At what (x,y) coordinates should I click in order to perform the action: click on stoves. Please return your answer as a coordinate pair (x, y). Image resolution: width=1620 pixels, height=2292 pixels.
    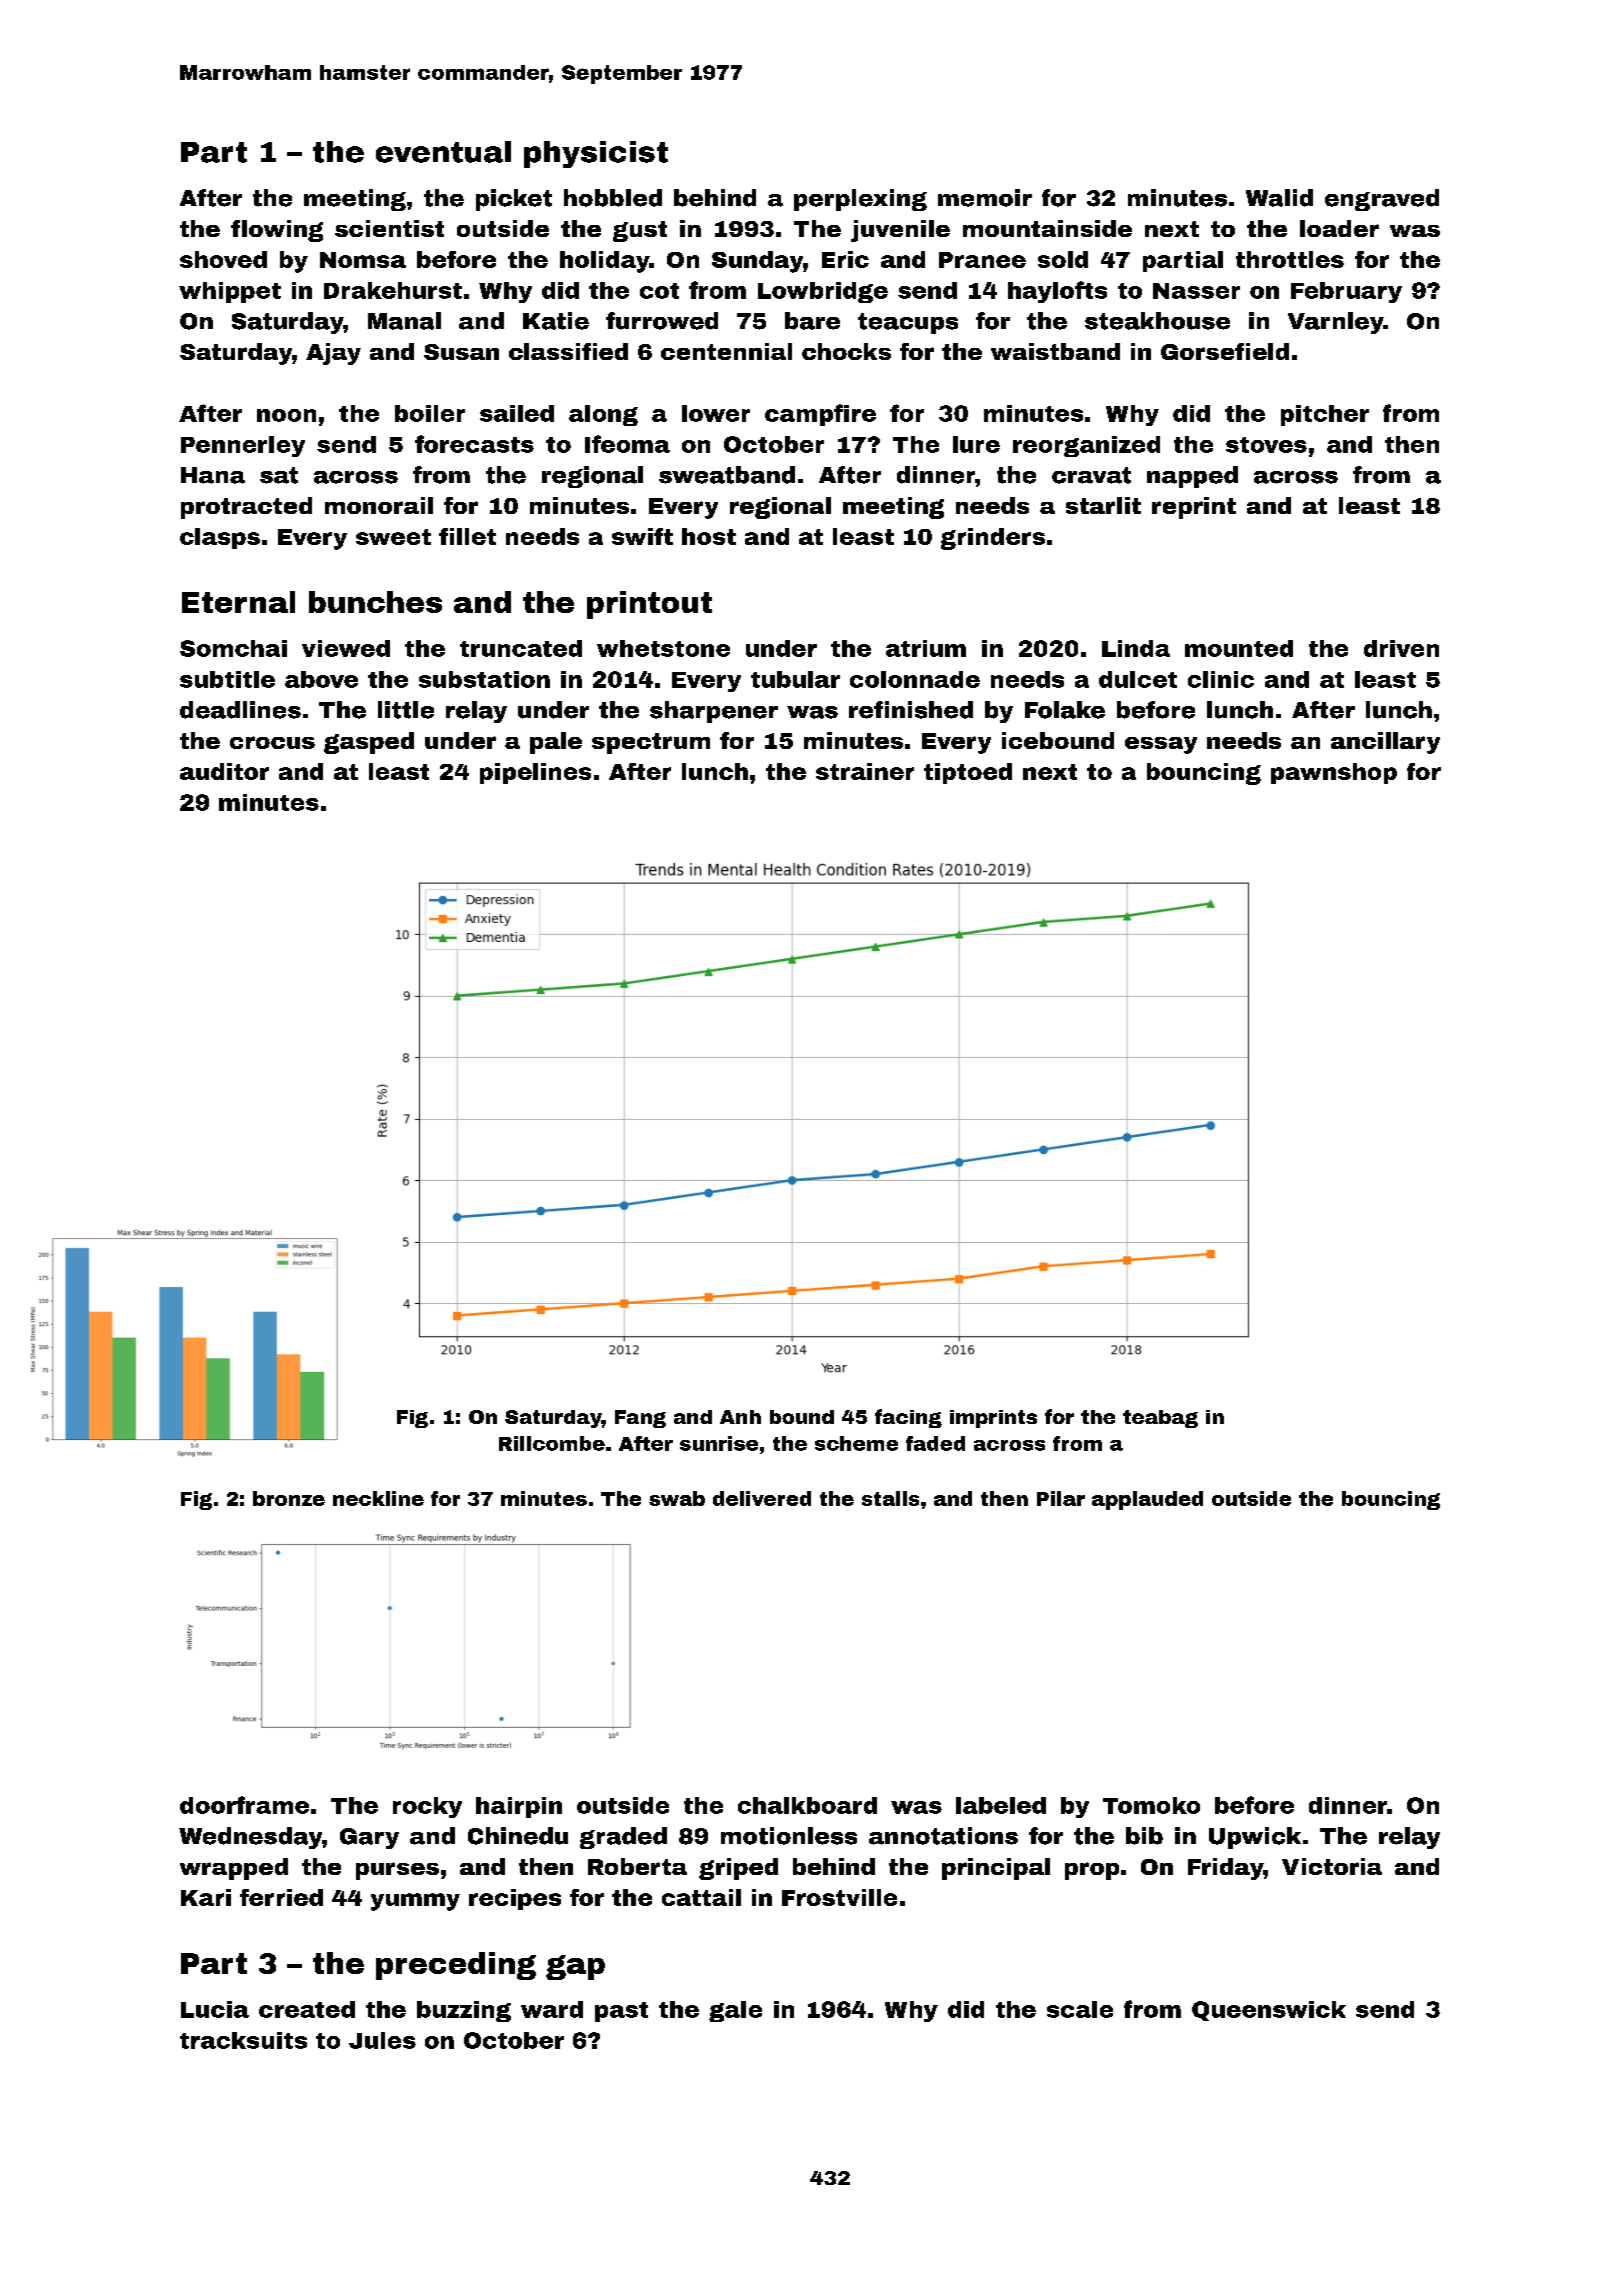
    Looking at the image, I should click on (1266, 445).
